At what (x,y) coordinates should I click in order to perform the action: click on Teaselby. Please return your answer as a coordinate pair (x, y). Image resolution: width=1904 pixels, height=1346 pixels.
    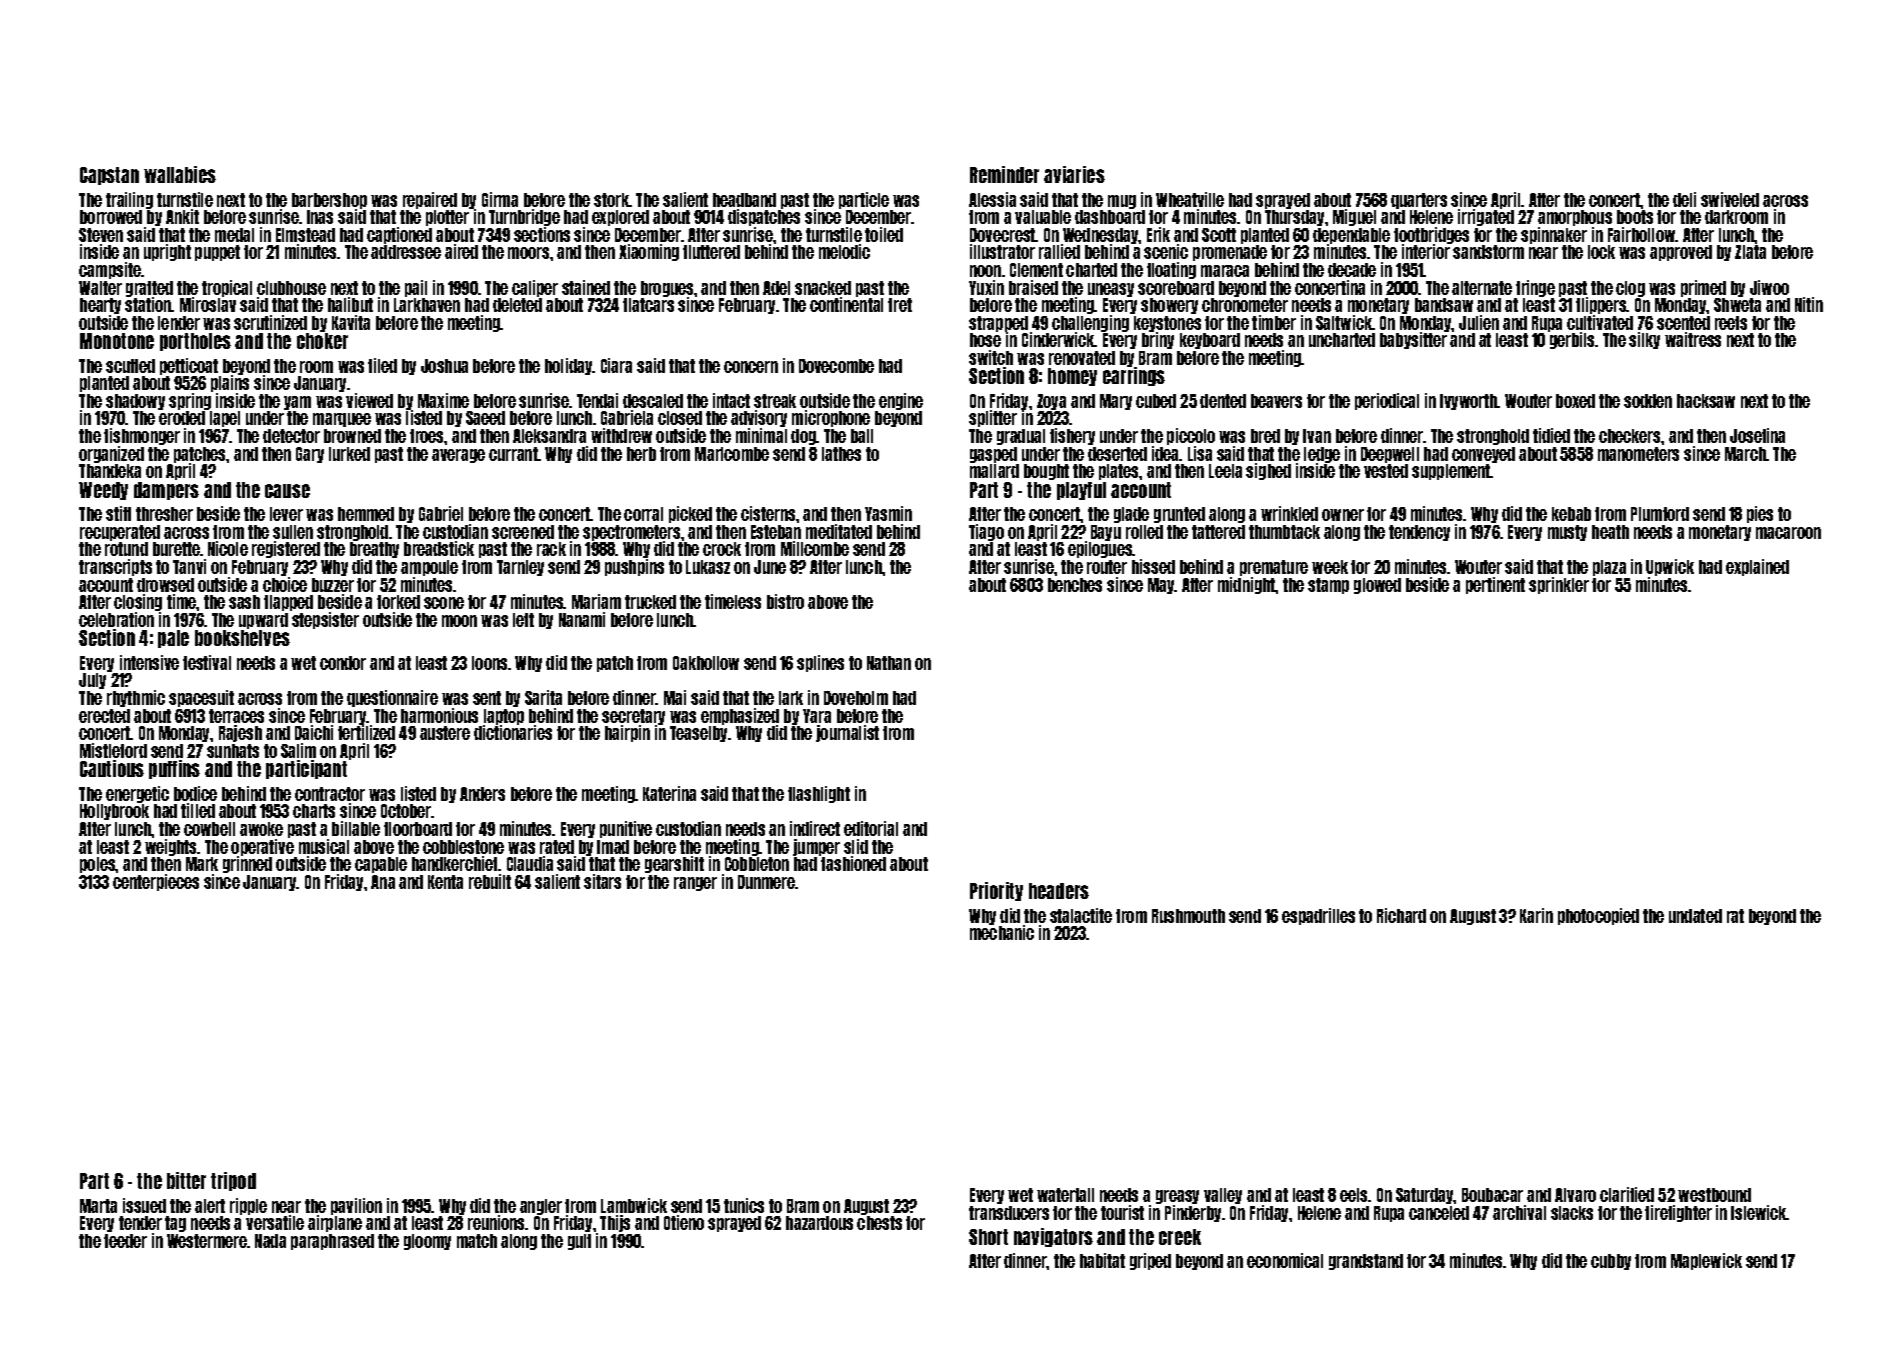
    Looking at the image, I should click on (699, 734).
